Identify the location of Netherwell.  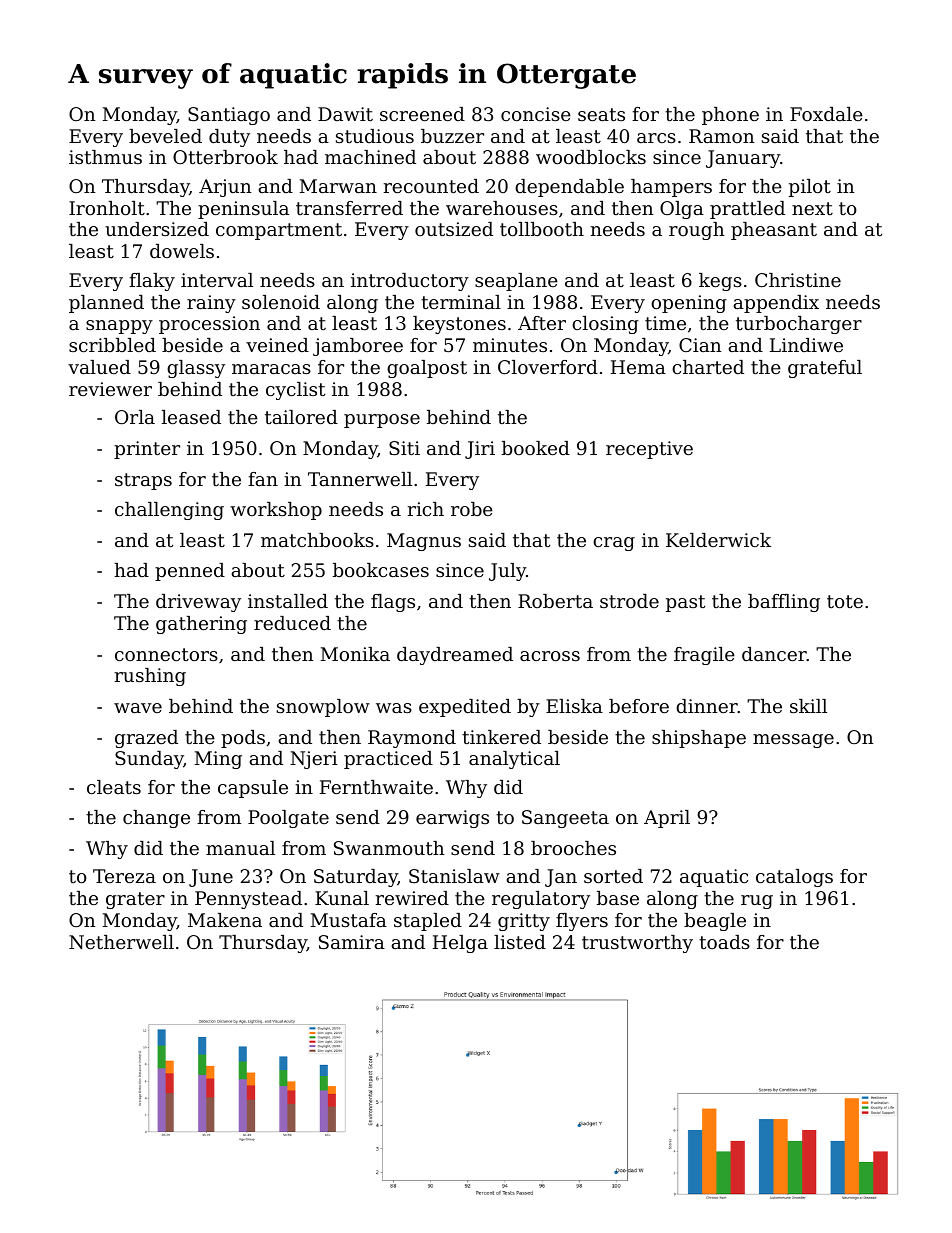
(121, 942).
